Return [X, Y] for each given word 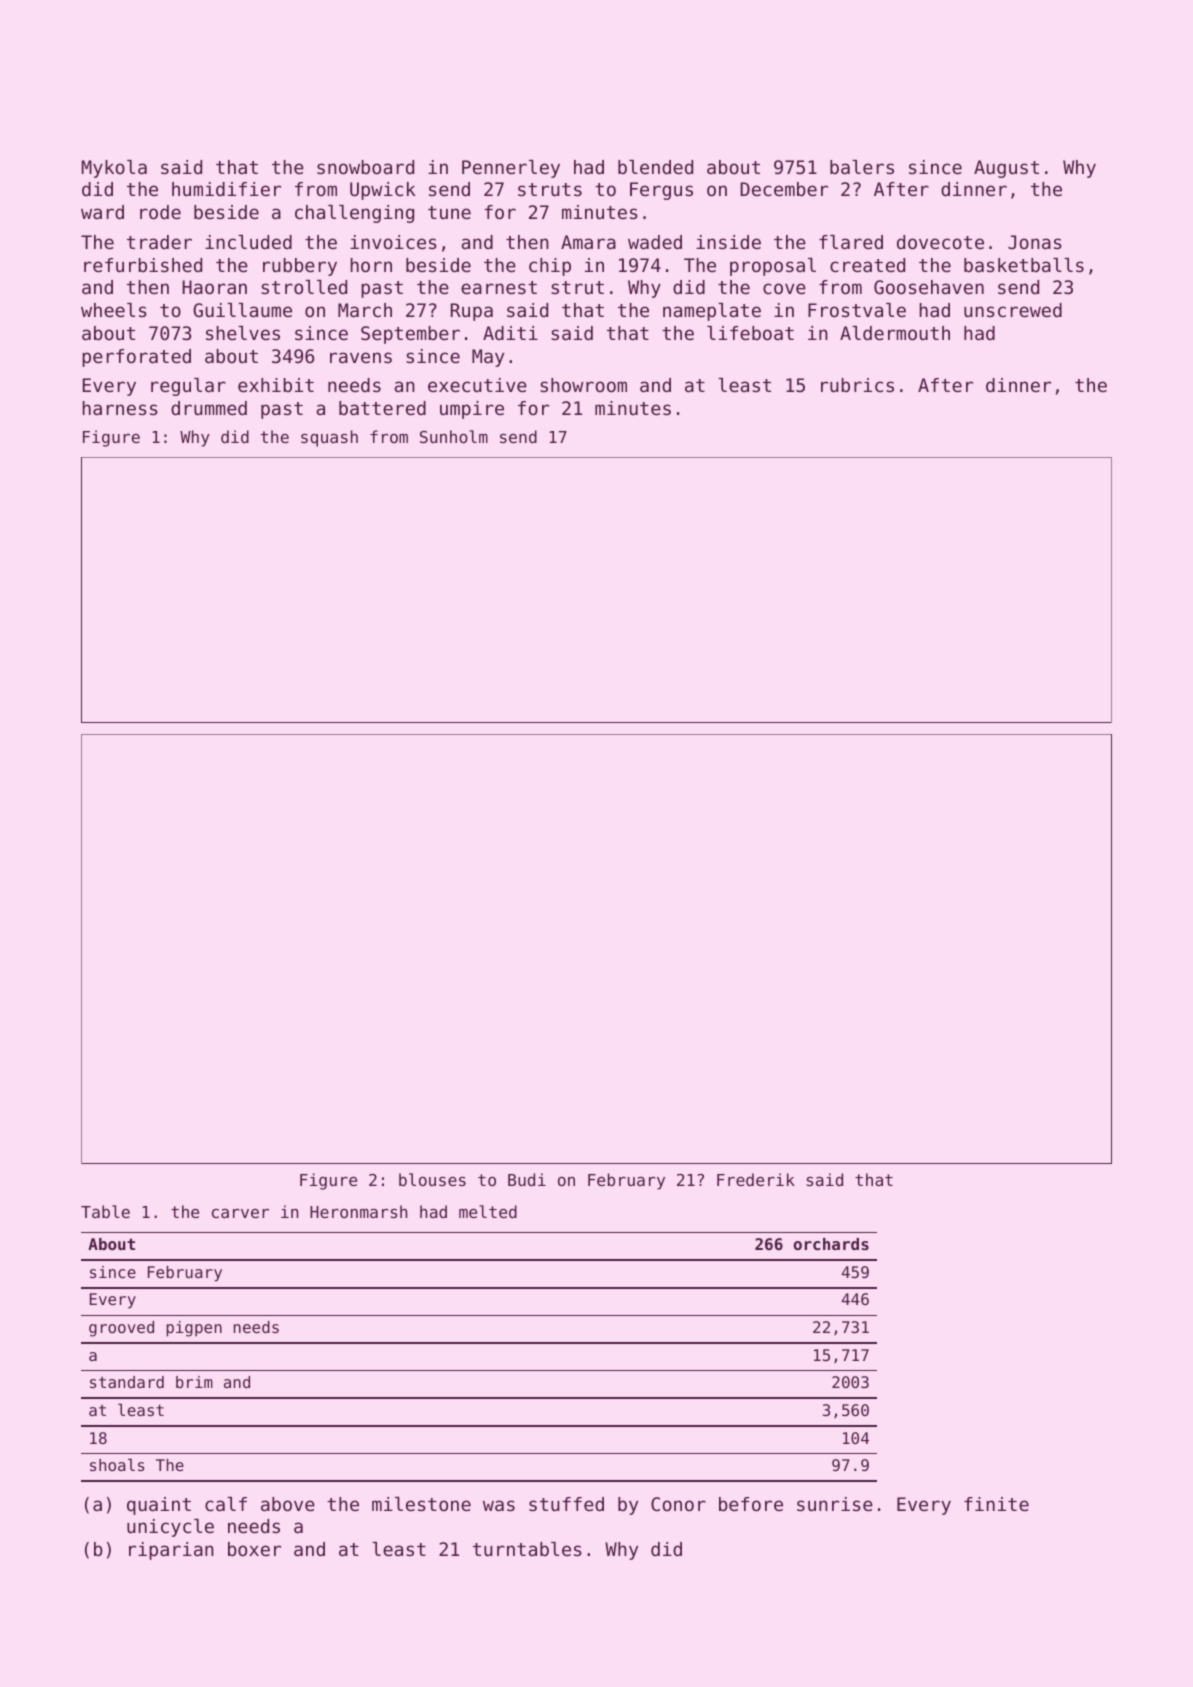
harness [120, 408]
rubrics [857, 385]
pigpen [194, 1329]
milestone [421, 1504]
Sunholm [454, 436]
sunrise [835, 1504]
